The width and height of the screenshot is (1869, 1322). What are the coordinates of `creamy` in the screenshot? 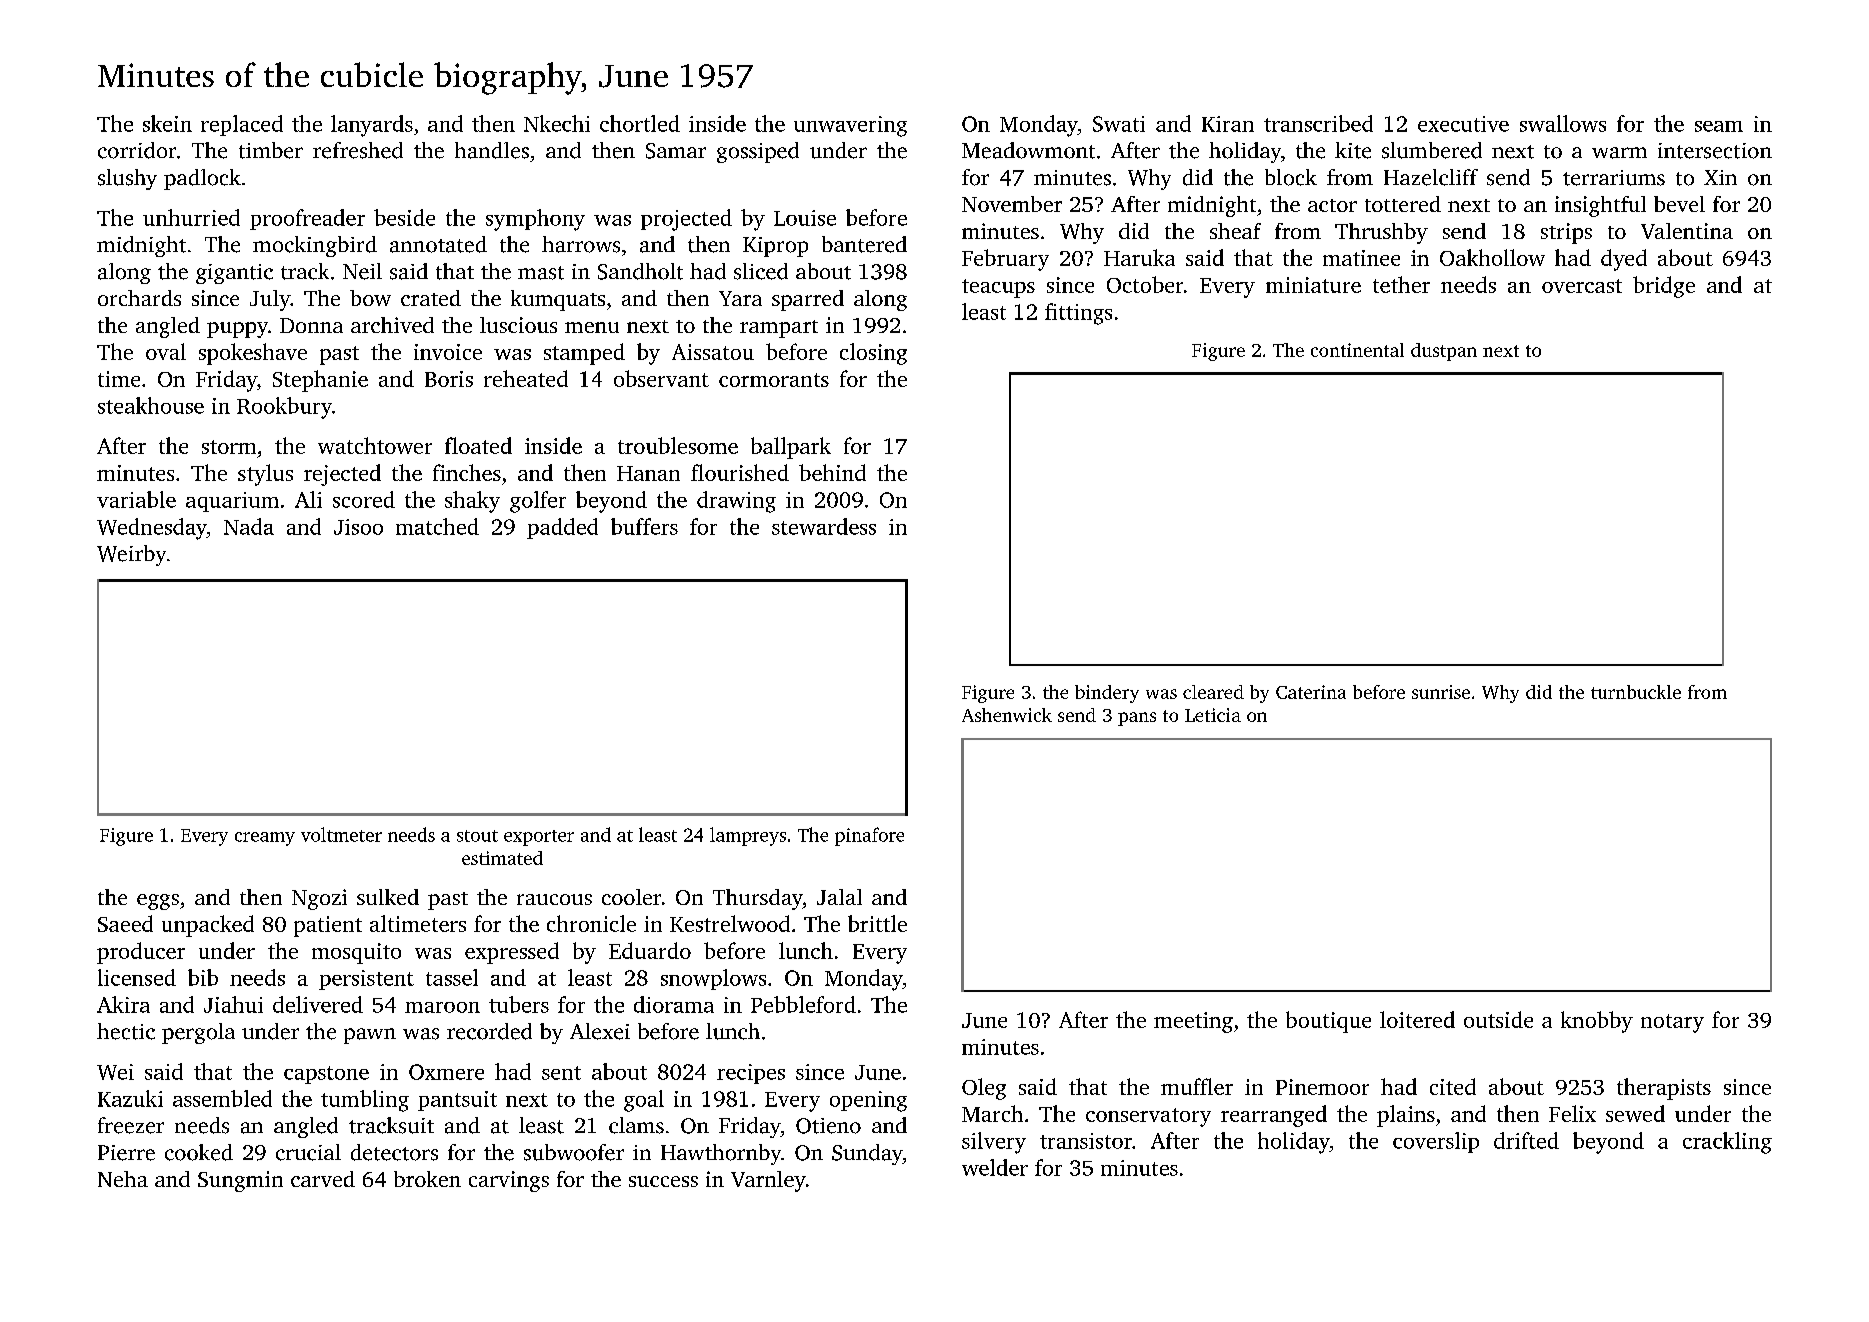 It's located at (265, 839).
